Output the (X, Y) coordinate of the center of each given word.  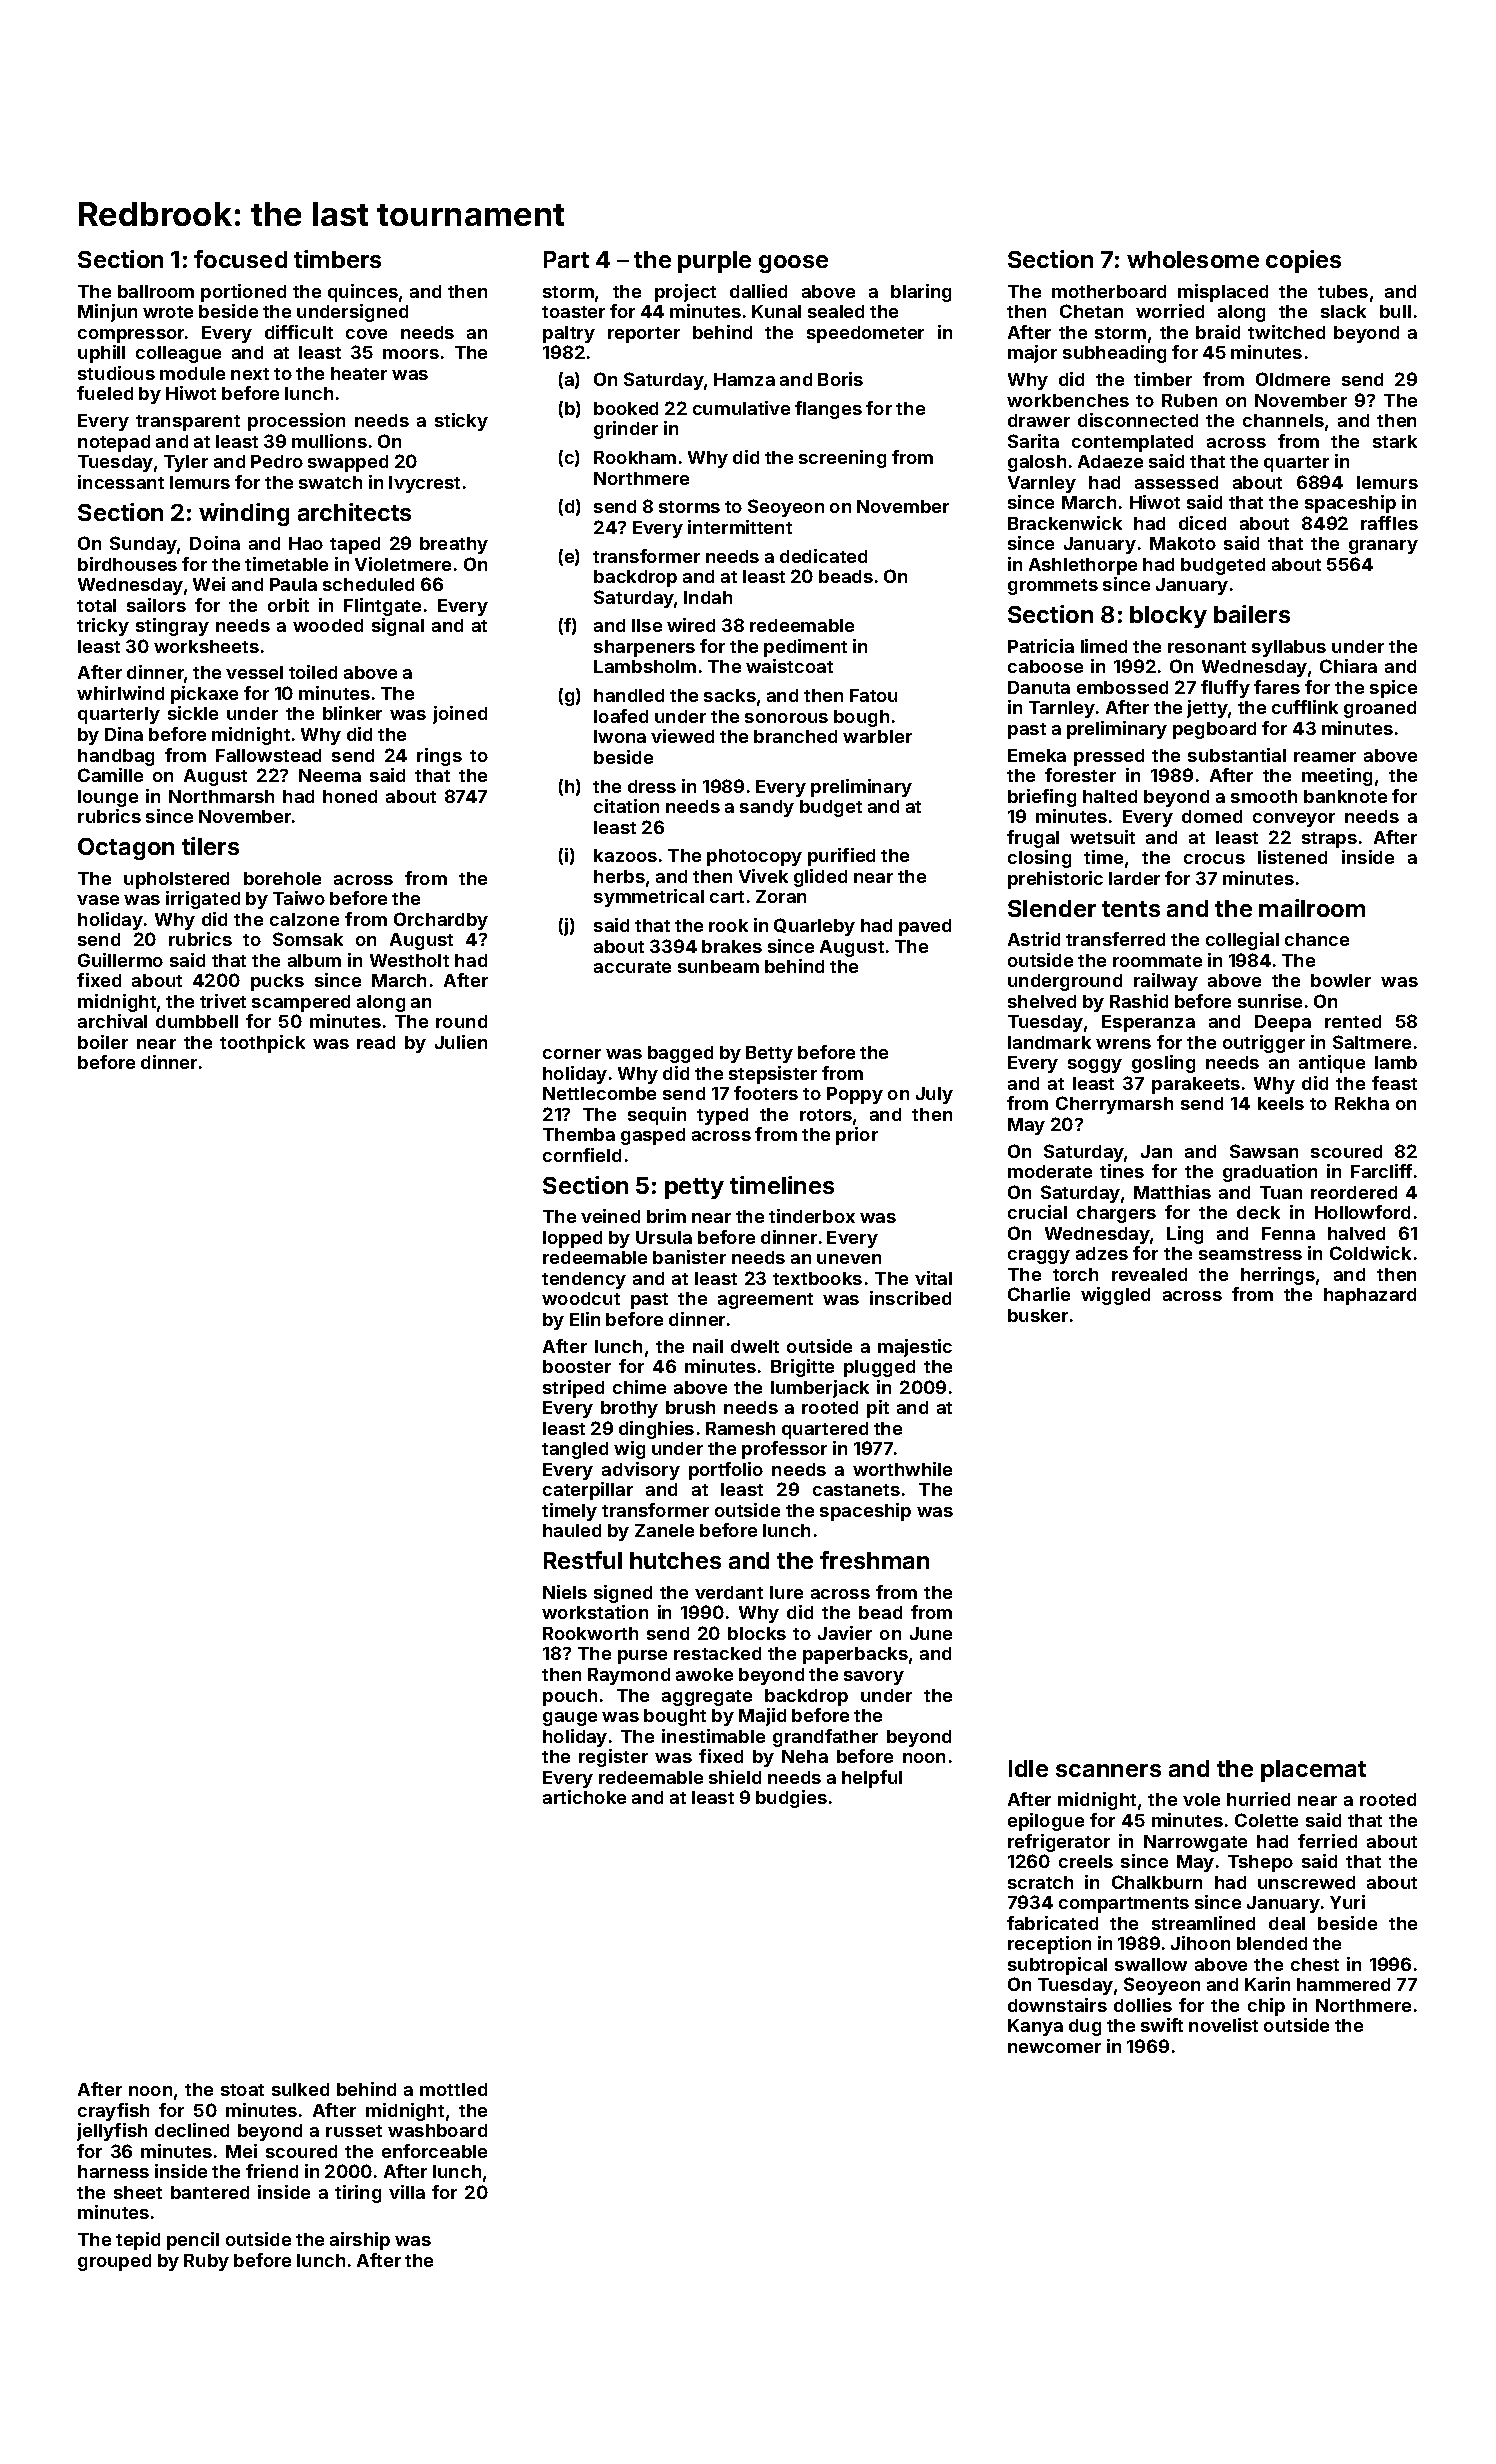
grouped (114, 2262)
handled (629, 695)
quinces (363, 293)
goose (793, 264)
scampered (301, 1003)
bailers (1252, 614)
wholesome (1193, 259)
